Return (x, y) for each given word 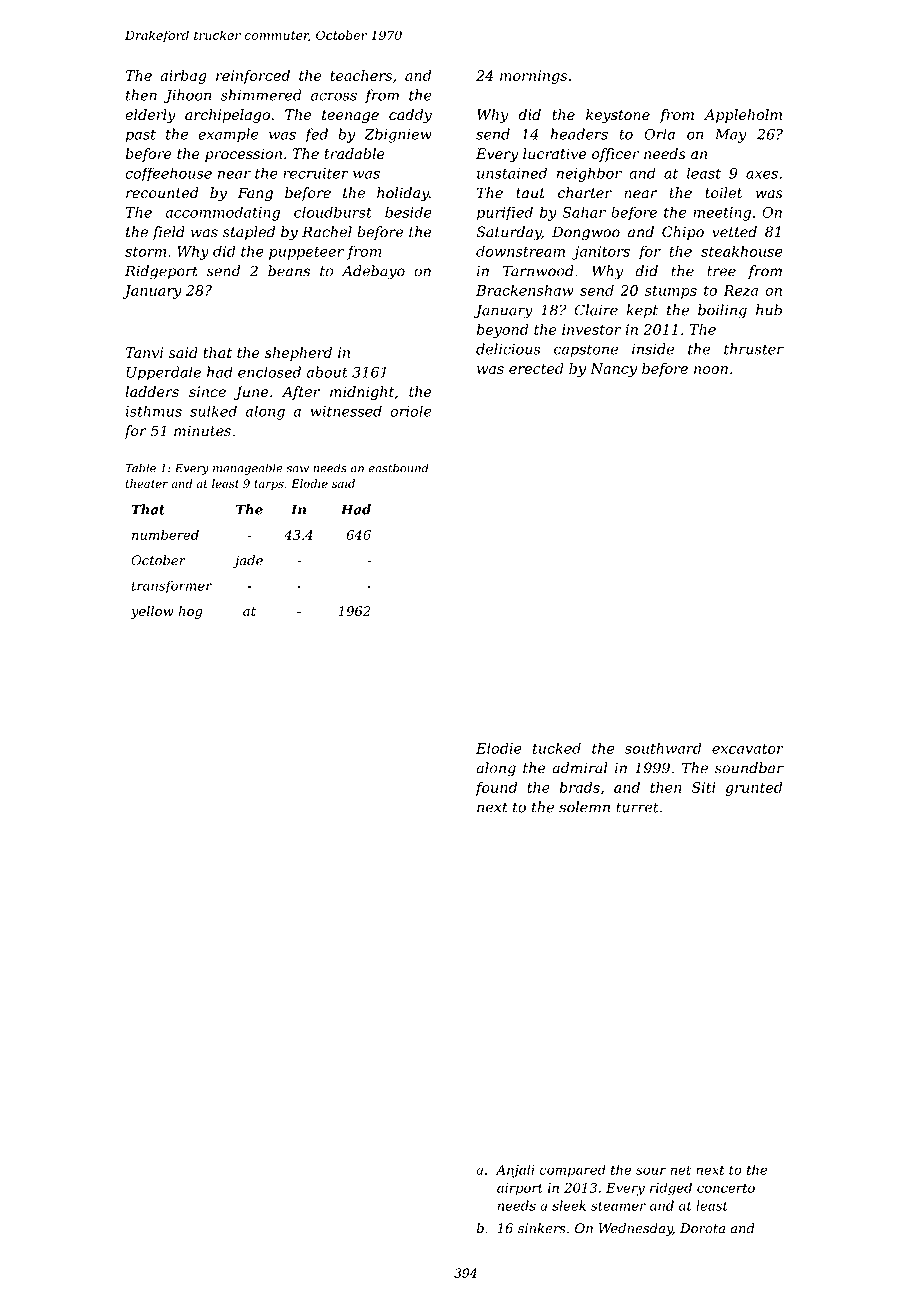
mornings (533, 77)
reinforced (253, 77)
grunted (754, 788)
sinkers (542, 1228)
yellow (152, 612)
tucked (557, 748)
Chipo (683, 233)
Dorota (702, 1228)
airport (520, 1189)
